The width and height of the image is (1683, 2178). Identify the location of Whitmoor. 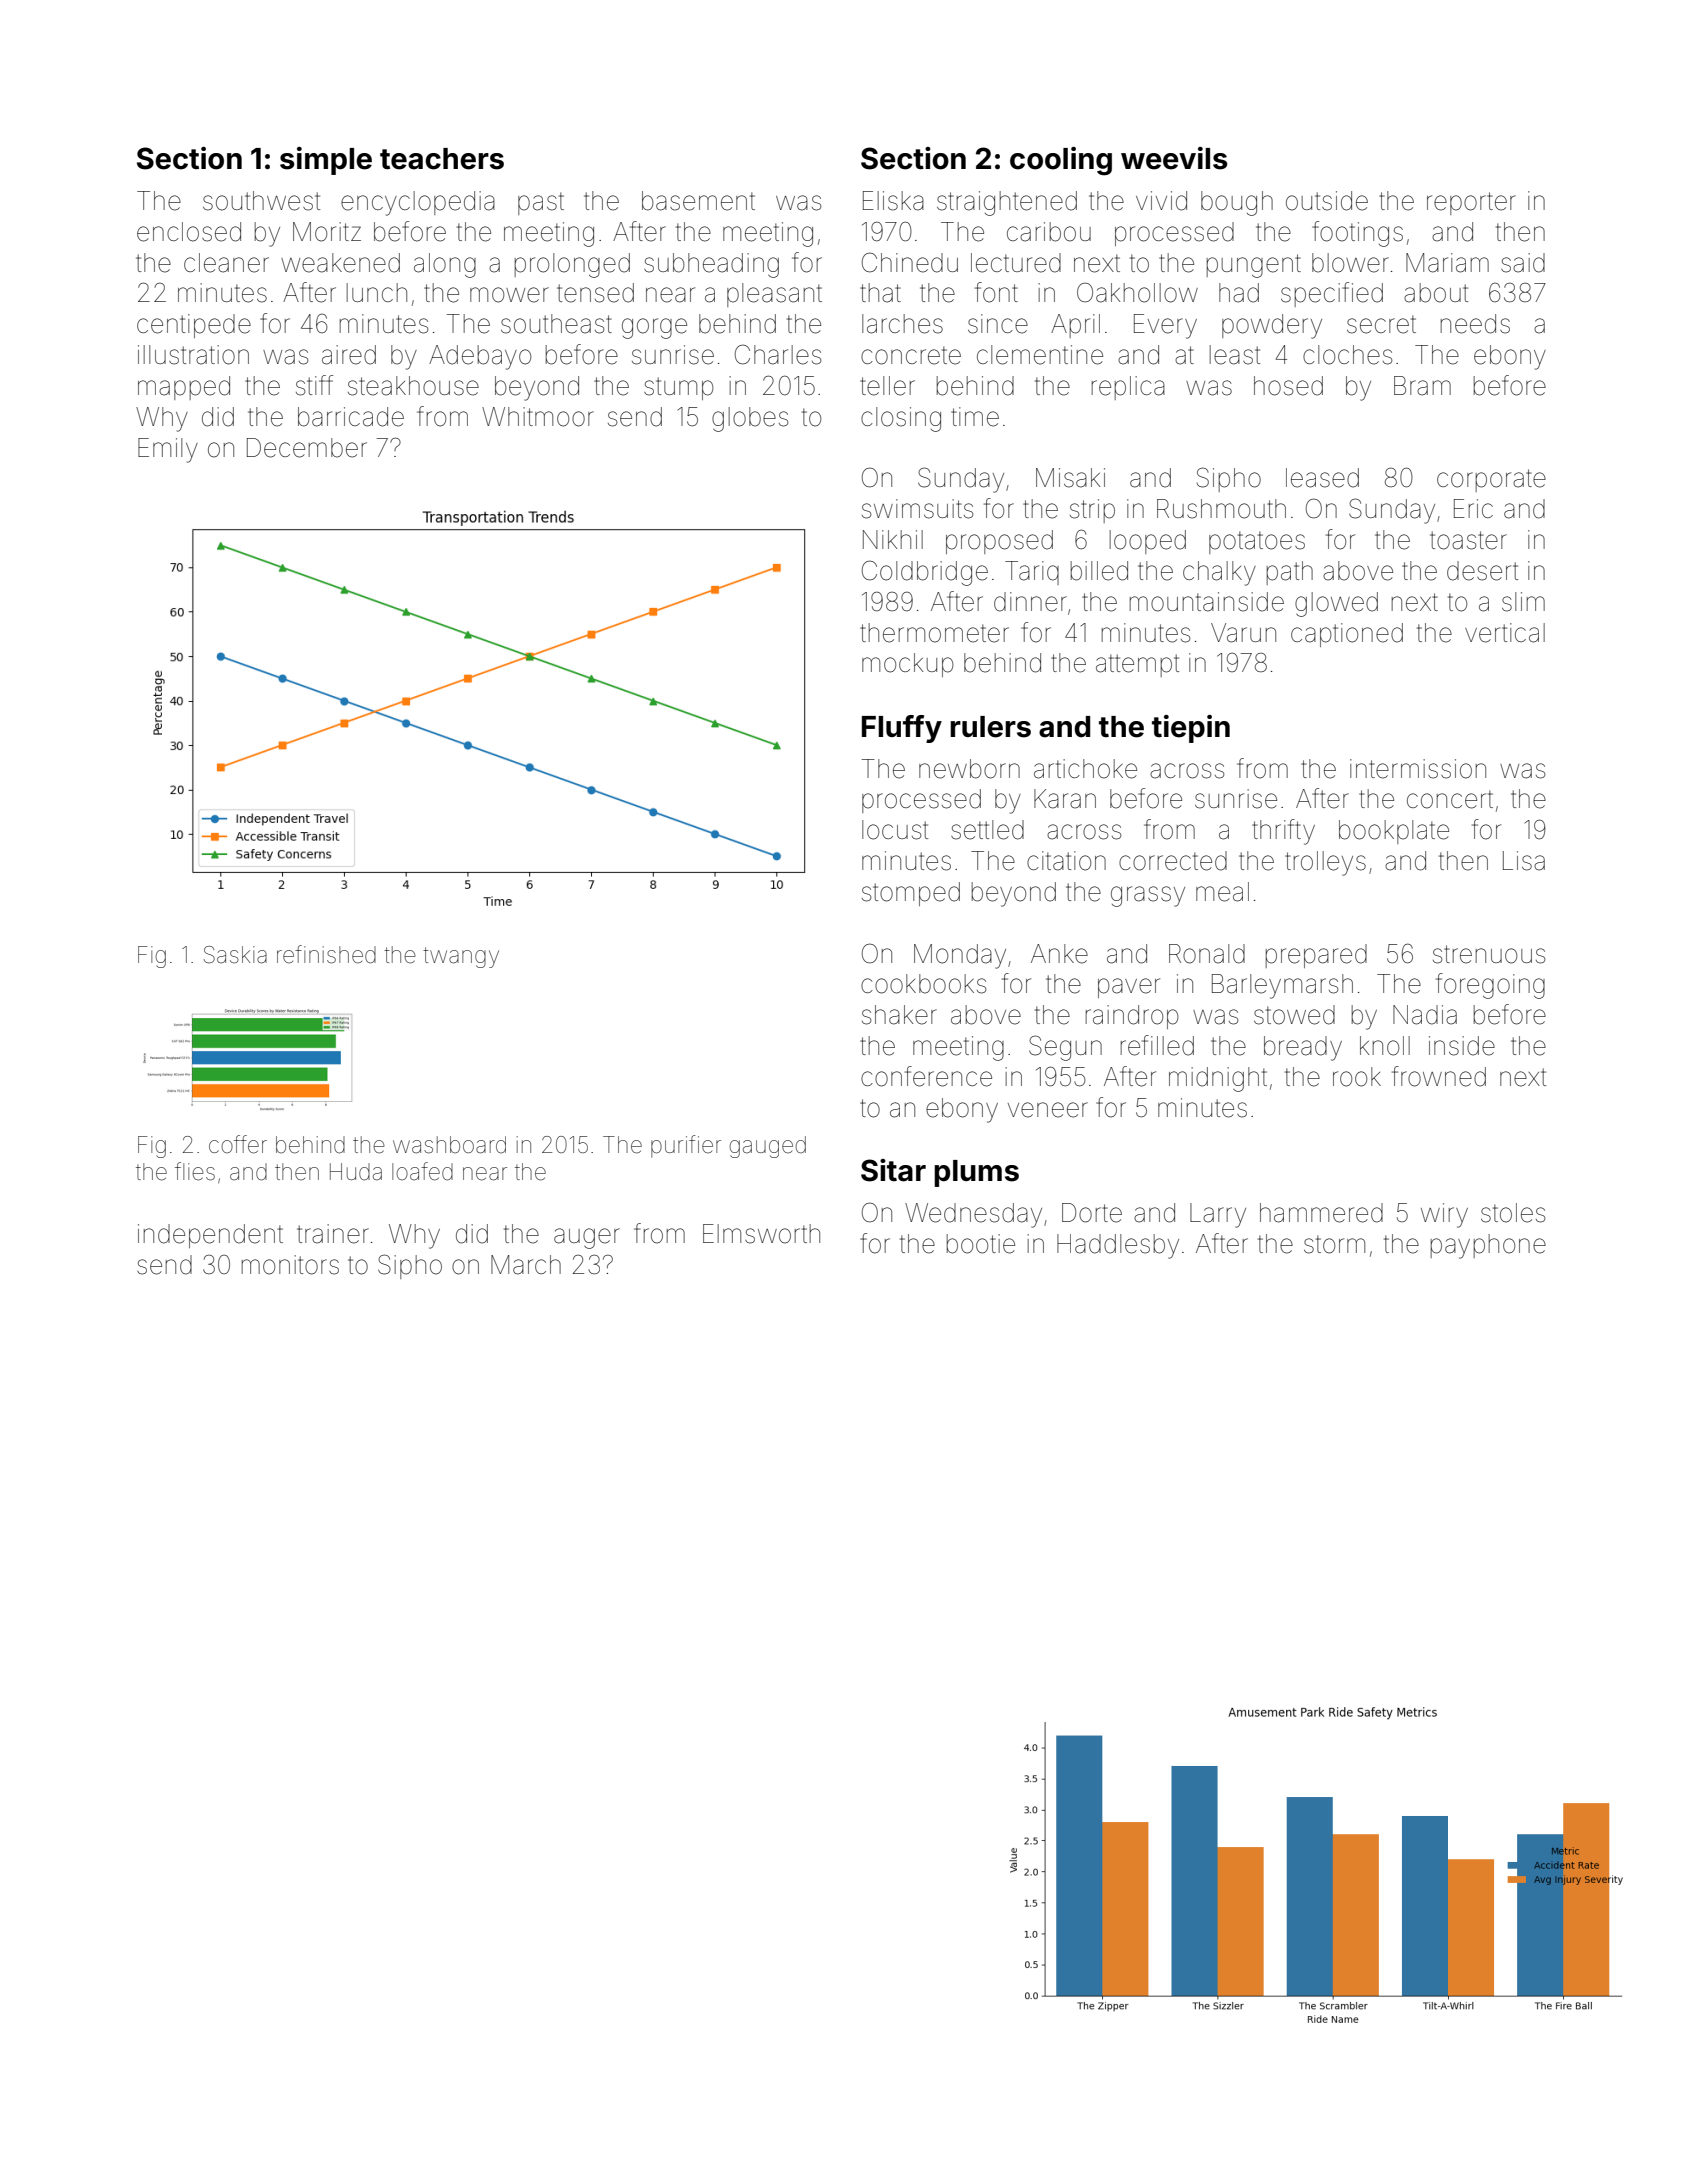
(538, 417).
